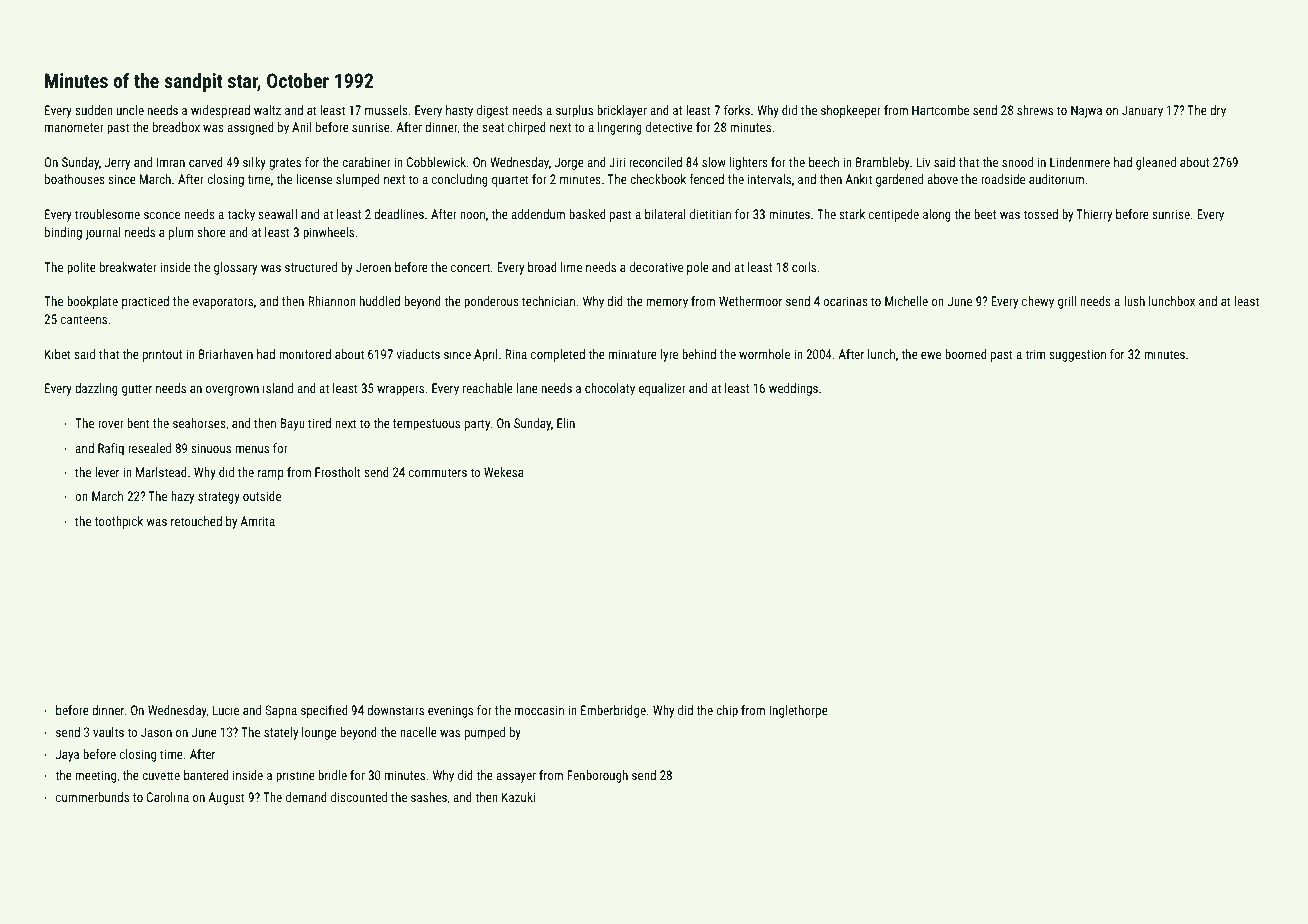 This screenshot has width=1308, height=924. What do you see at coordinates (620, 128) in the screenshot?
I see `lingering` at bounding box center [620, 128].
